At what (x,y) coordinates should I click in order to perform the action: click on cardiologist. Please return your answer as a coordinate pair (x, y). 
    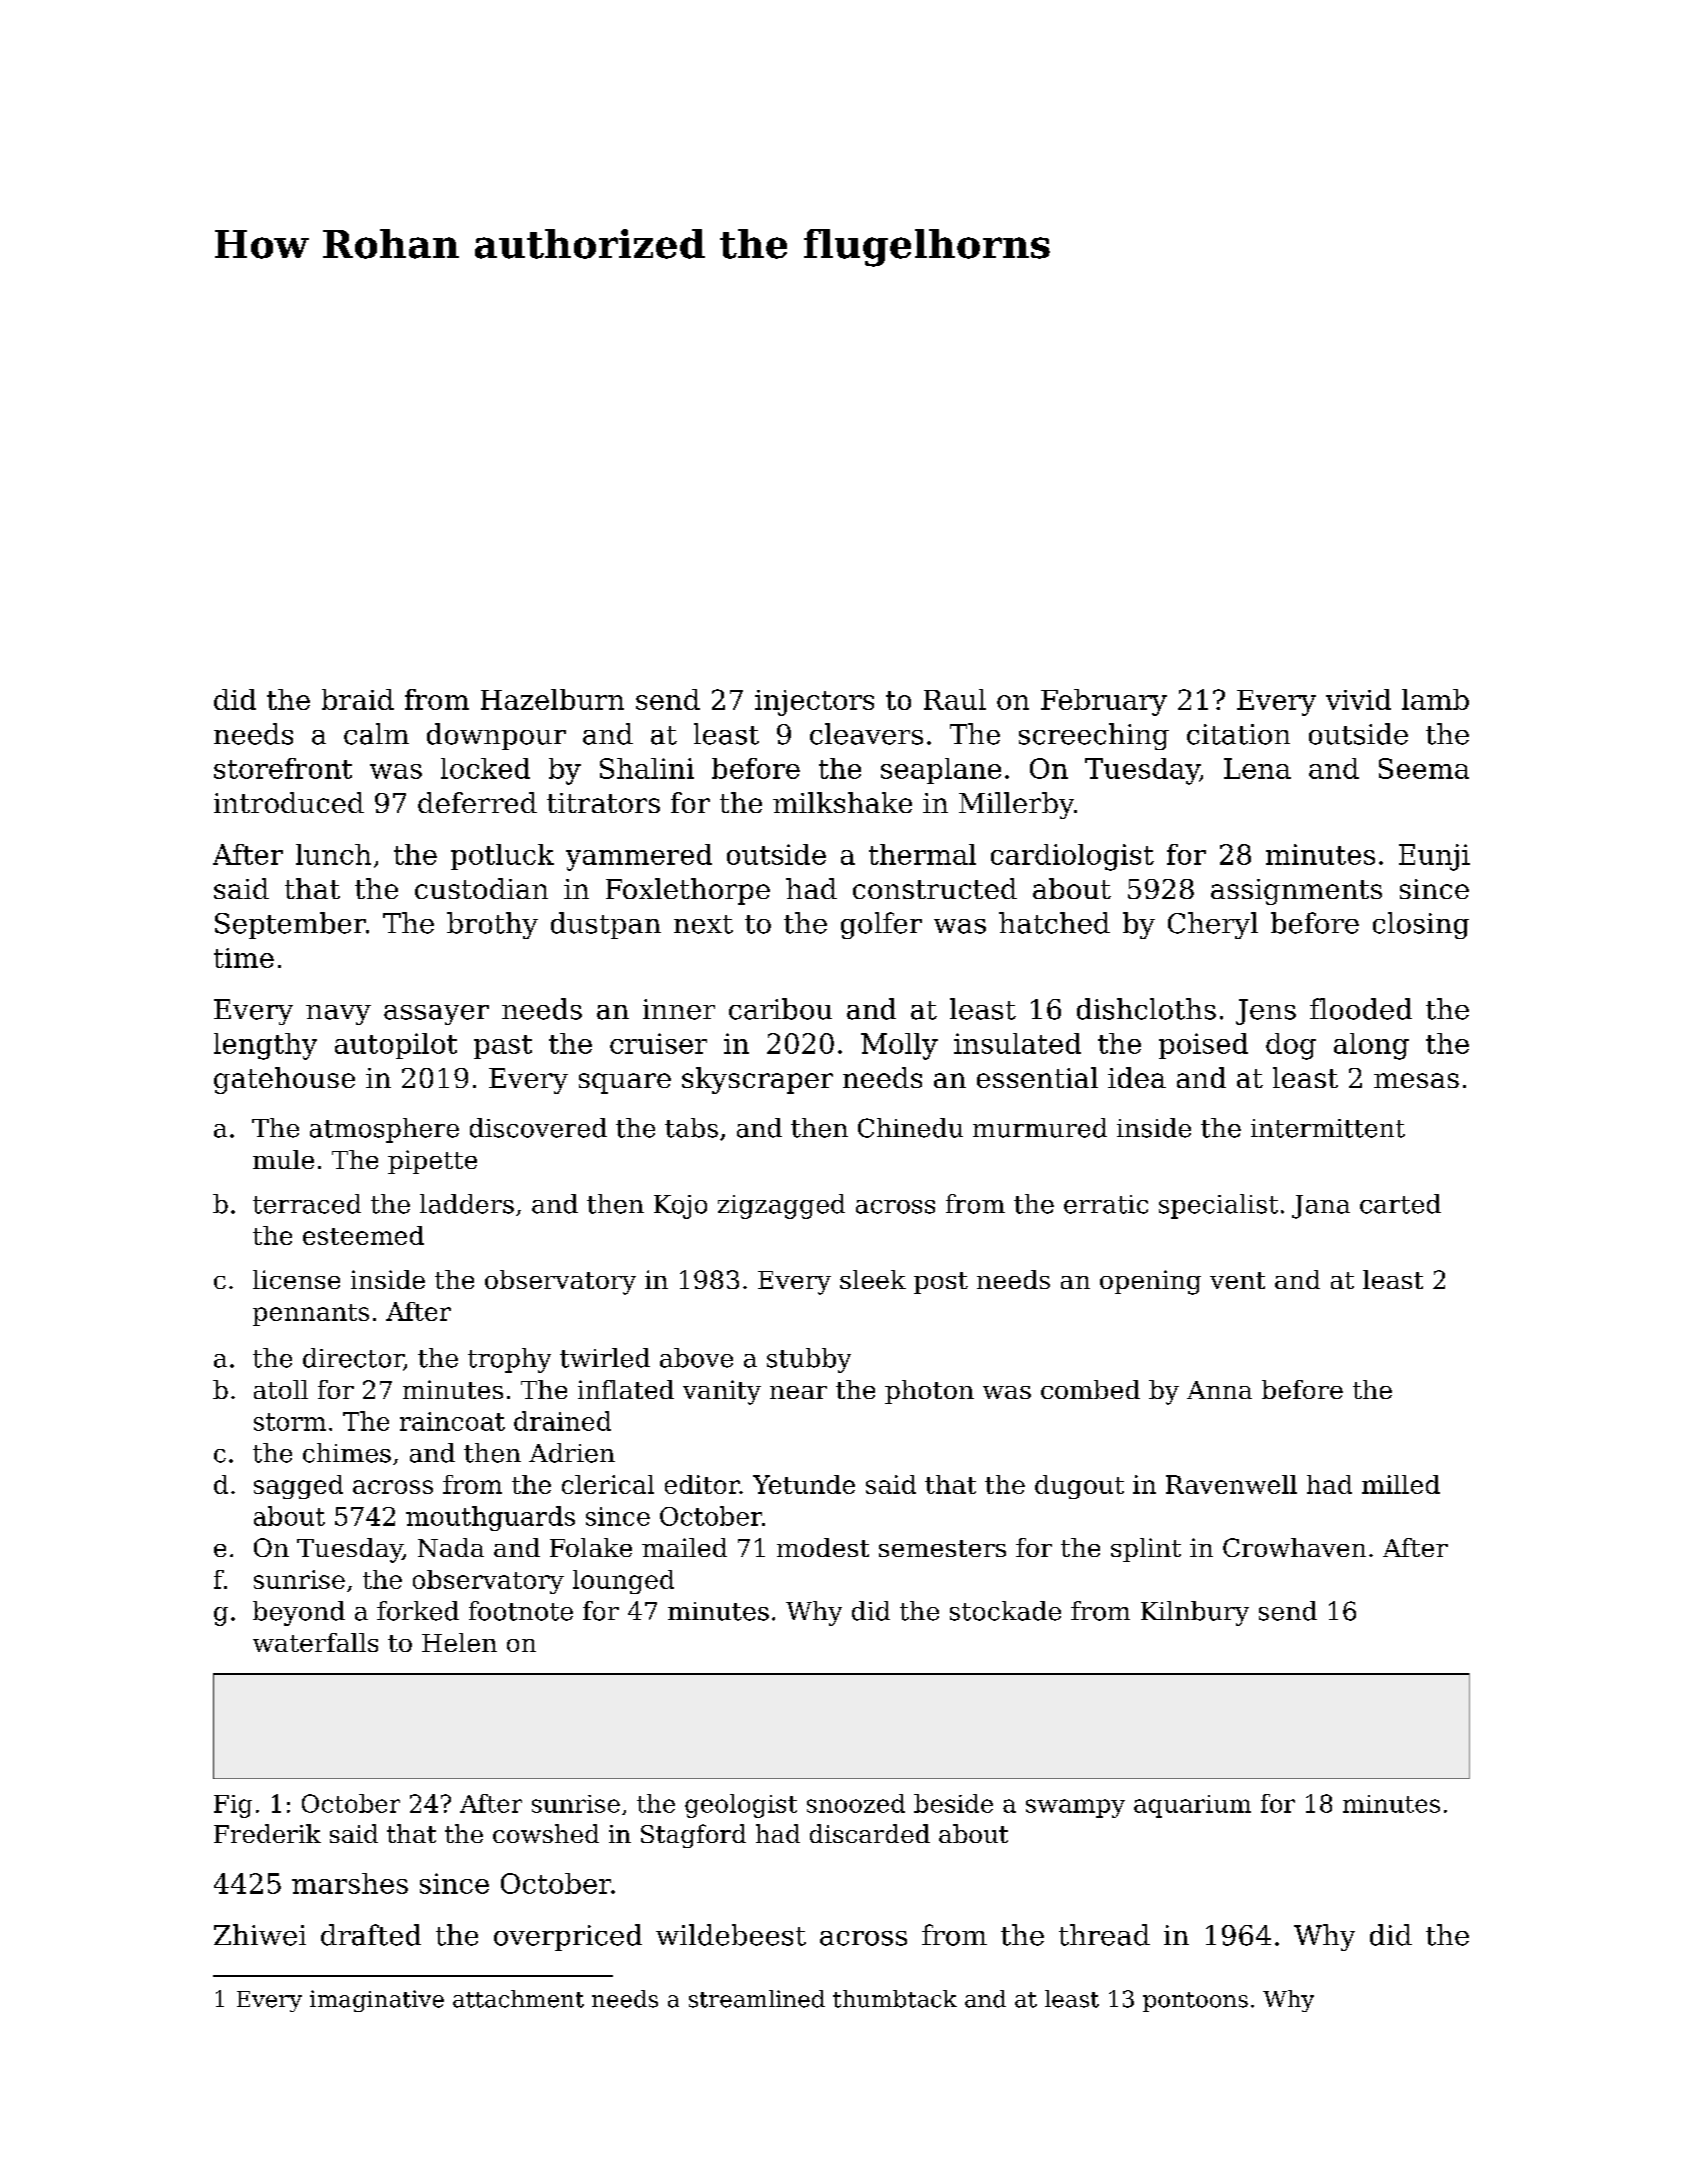
    Looking at the image, I should click on (1072, 857).
